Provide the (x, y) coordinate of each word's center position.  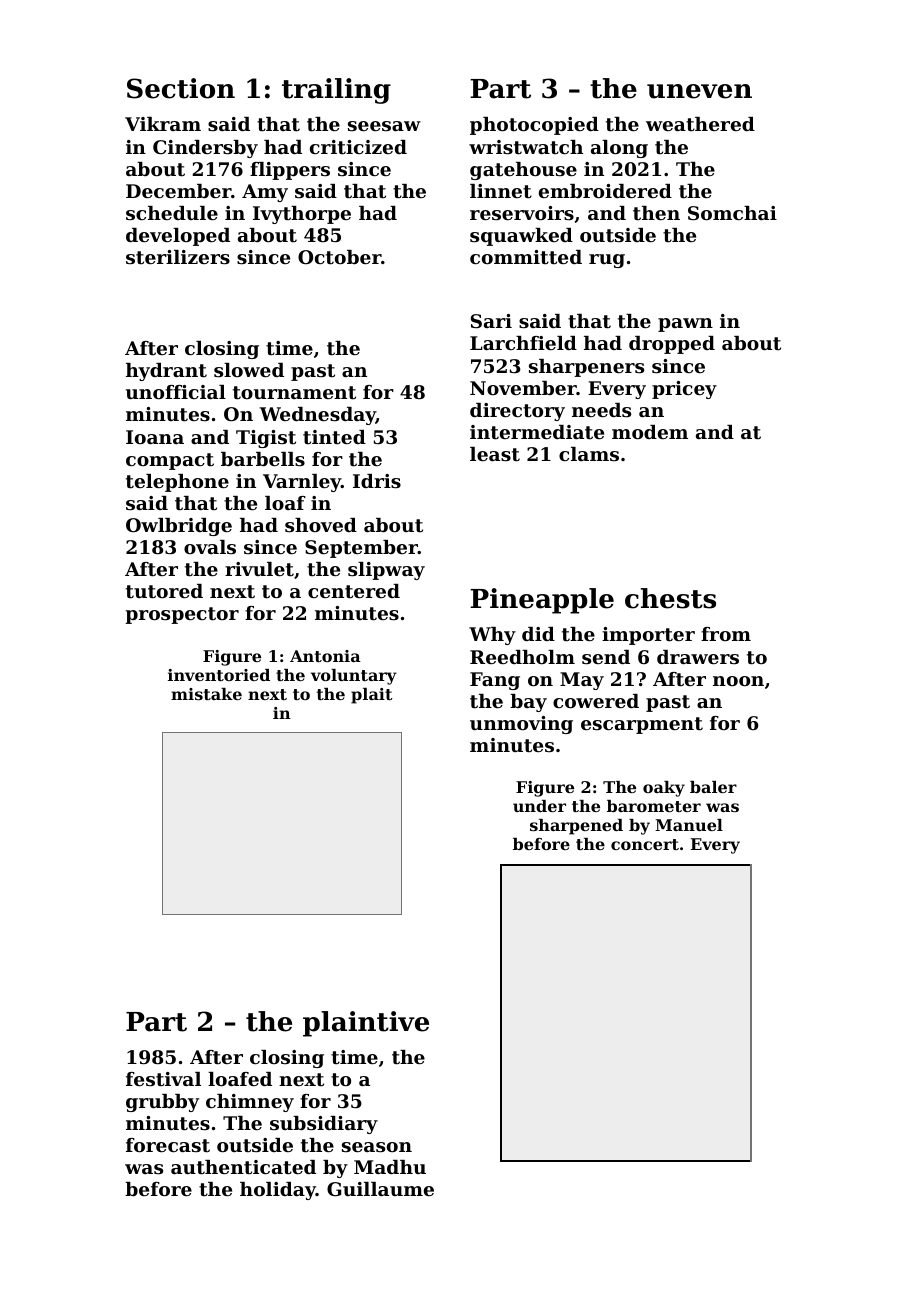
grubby (162, 1103)
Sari (491, 321)
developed (178, 237)
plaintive (366, 1024)
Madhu (390, 1167)
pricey (684, 390)
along (619, 149)
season (377, 1147)
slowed (249, 370)
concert (645, 844)
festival (163, 1079)
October (339, 257)
